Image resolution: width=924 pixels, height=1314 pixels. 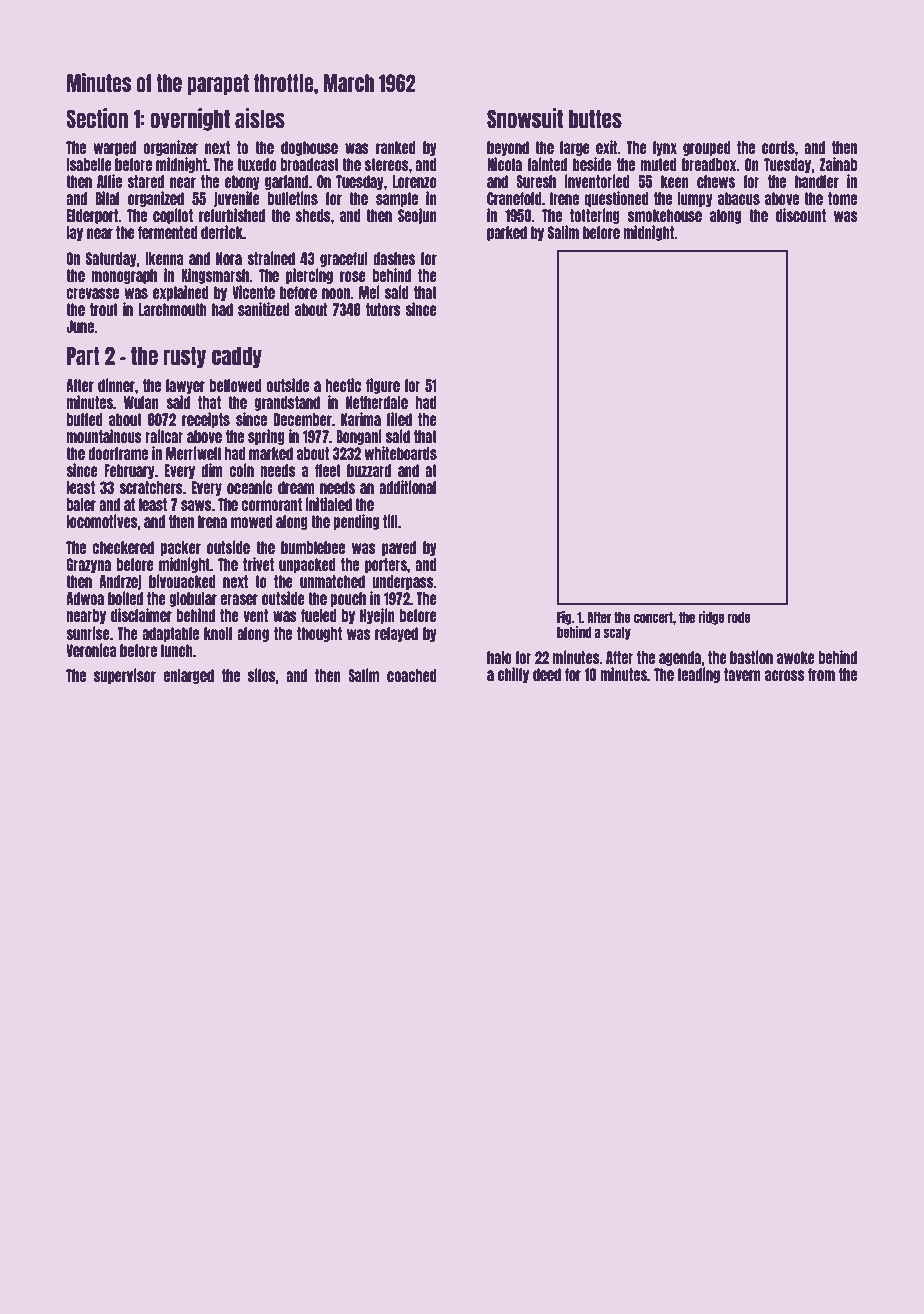 What do you see at coordinates (595, 118) in the page?
I see `buttes` at bounding box center [595, 118].
